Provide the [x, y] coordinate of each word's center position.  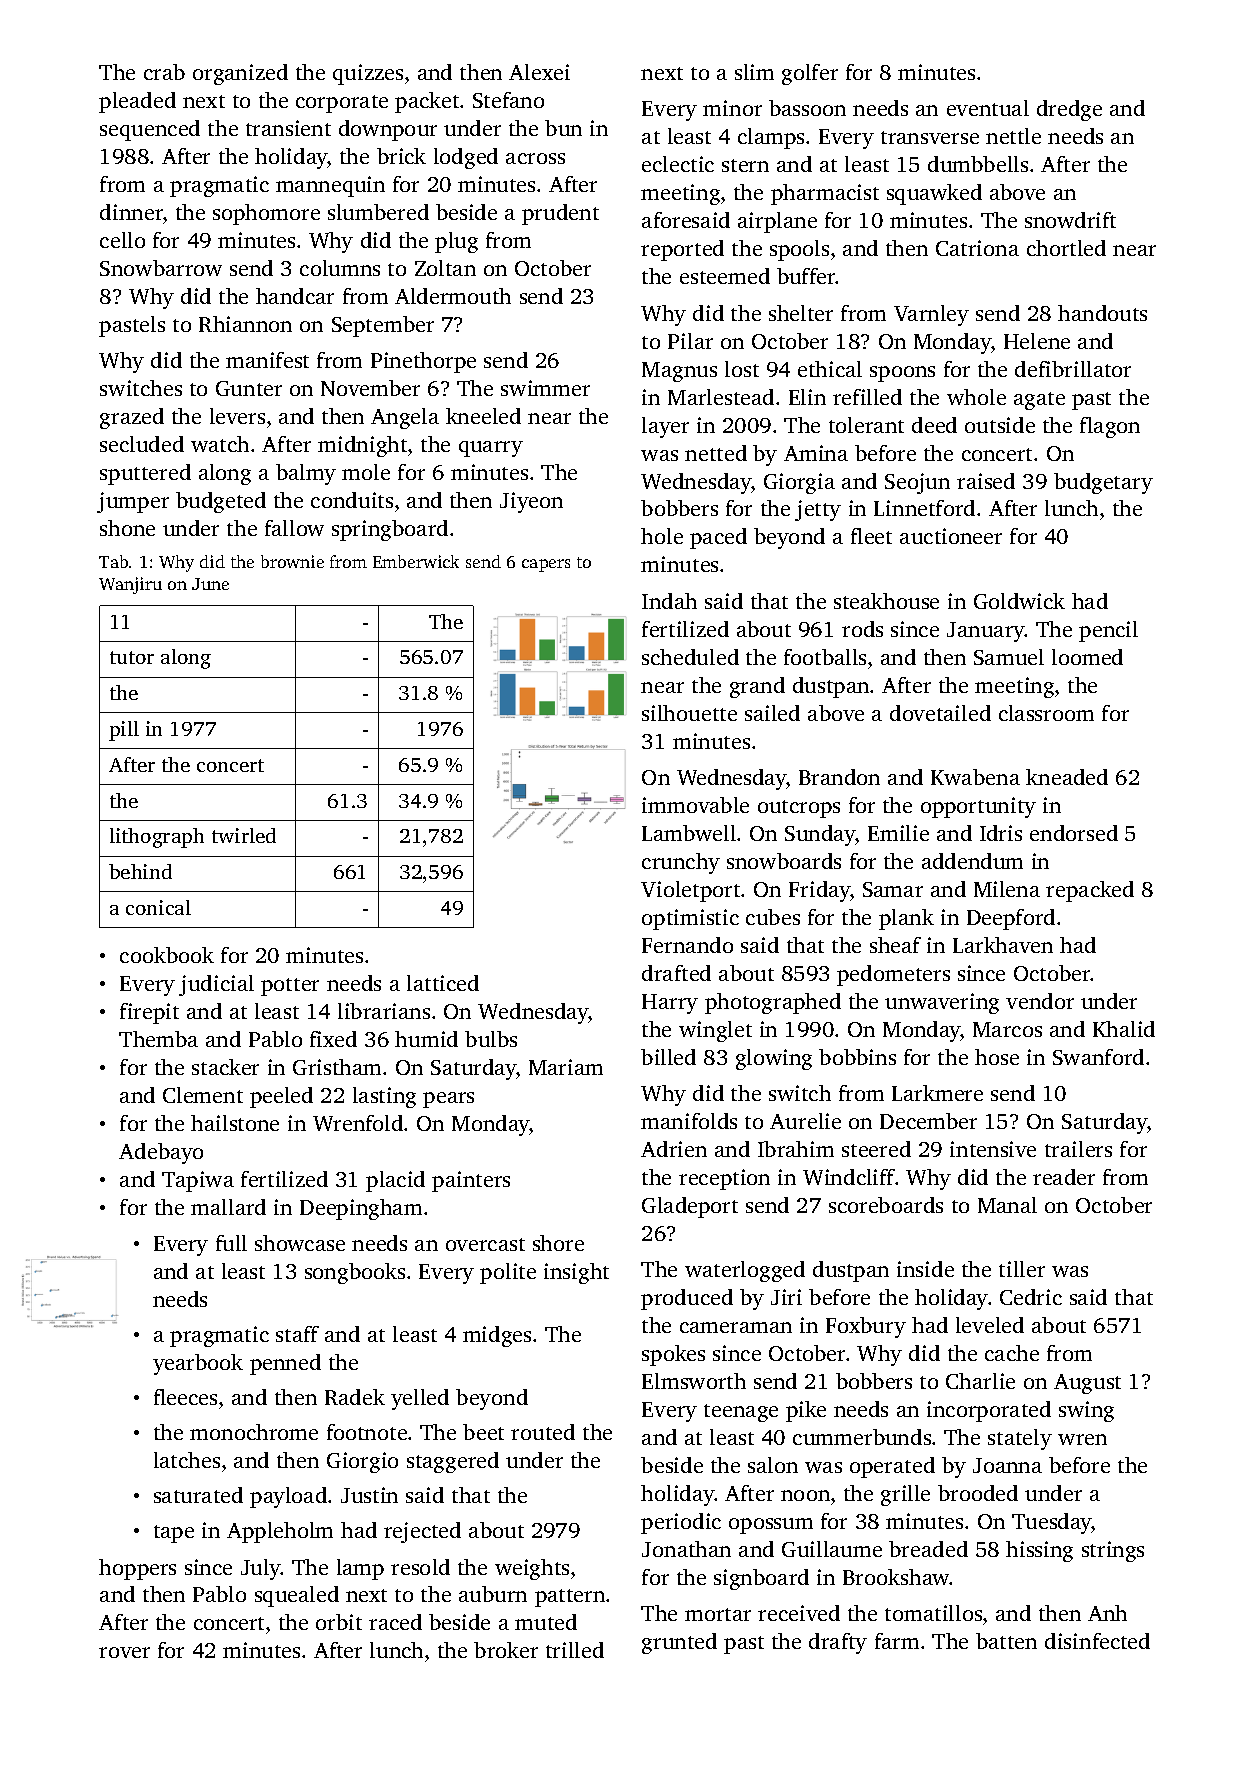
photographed [773, 1003]
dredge [1069, 110]
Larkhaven [1003, 945]
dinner [131, 212]
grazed [132, 418]
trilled [575, 1650]
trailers [1078, 1149]
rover [124, 1652]
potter [290, 987]
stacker [225, 1067]
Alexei [539, 72]
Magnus [679, 372]
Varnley [931, 315]
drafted [676, 973]
